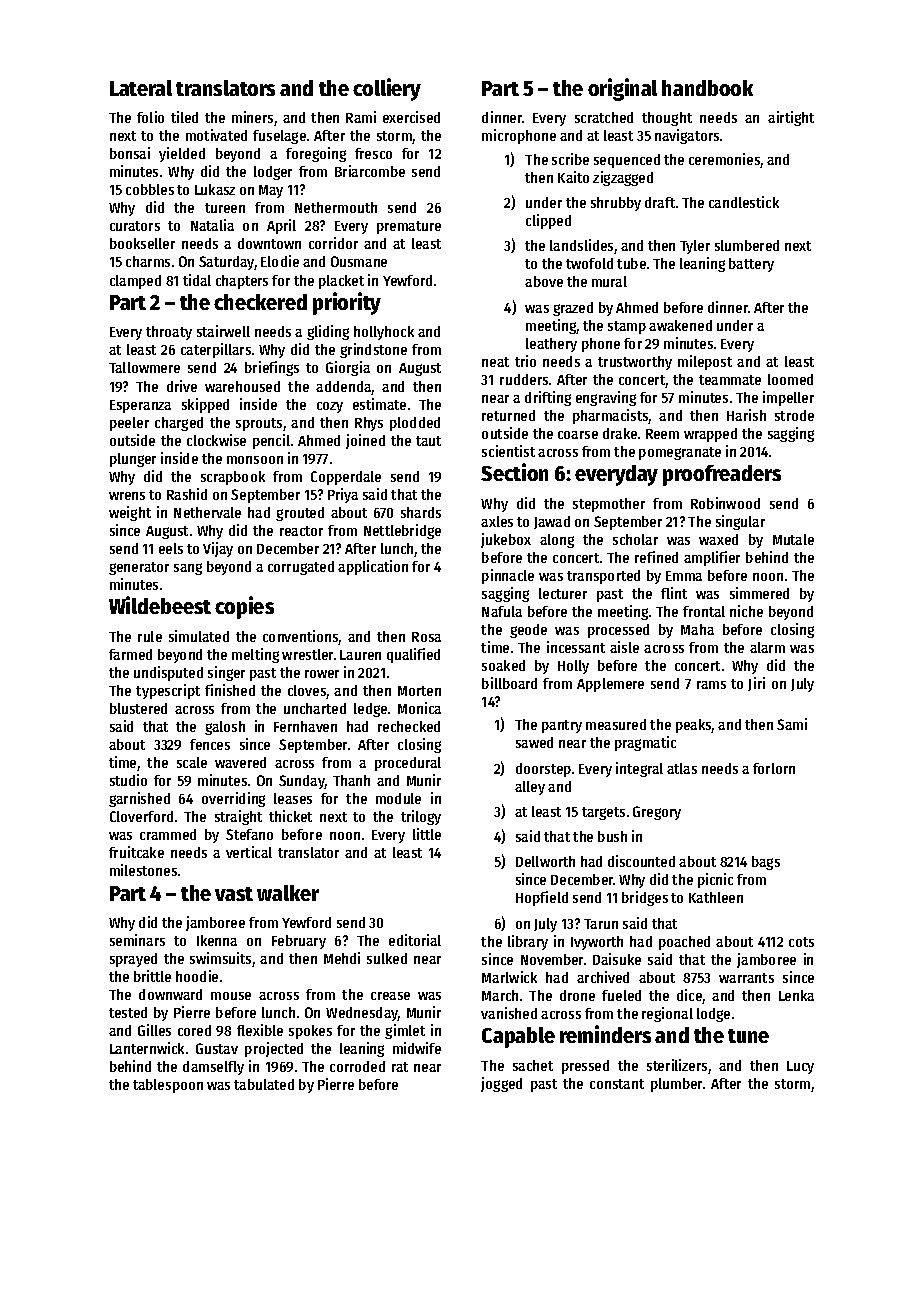 The height and width of the page is (1308, 924). Describe the element at coordinates (341, 282) in the page. I see `placket` at that location.
